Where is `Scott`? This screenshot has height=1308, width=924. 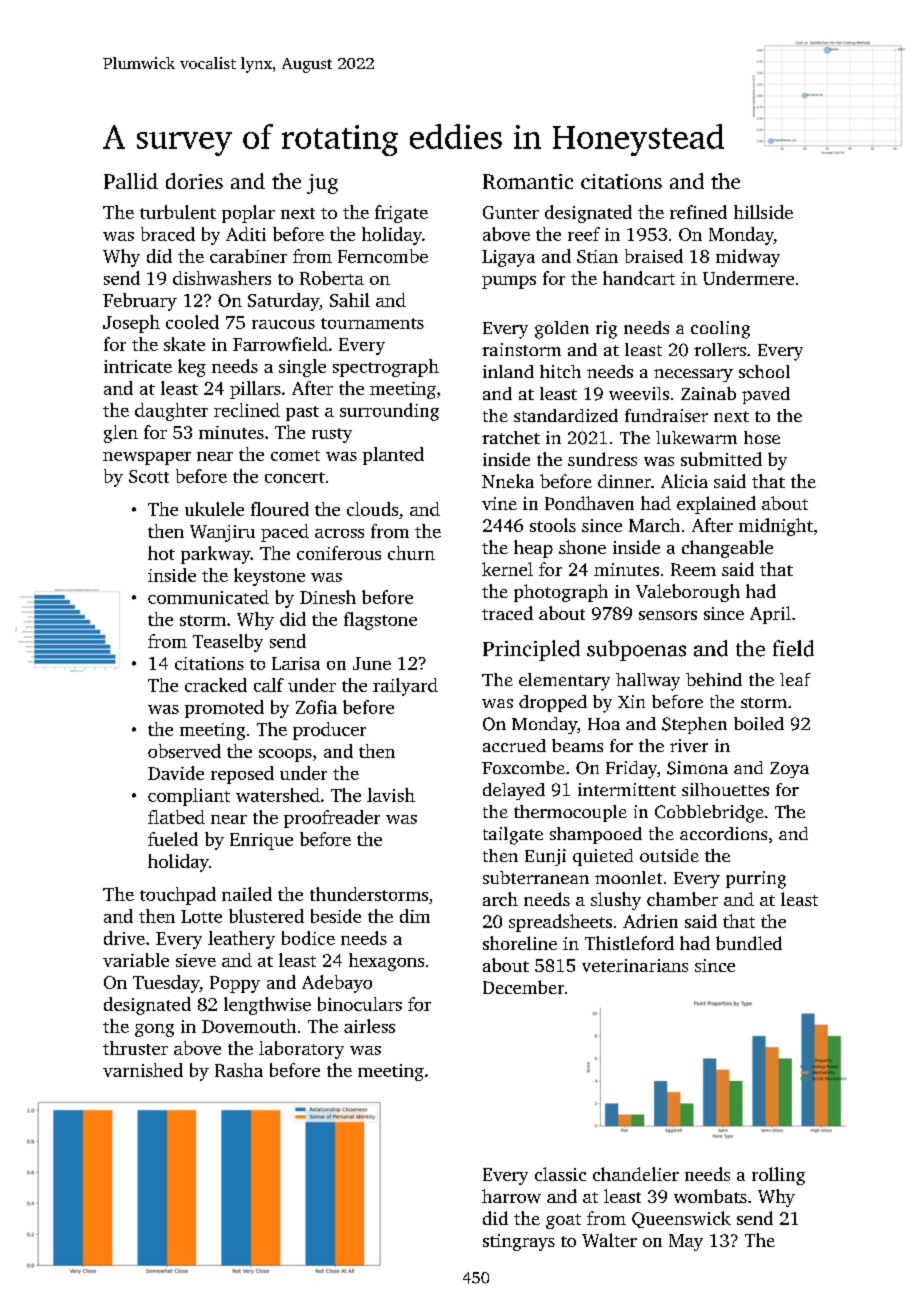 Scott is located at coordinates (149, 476).
